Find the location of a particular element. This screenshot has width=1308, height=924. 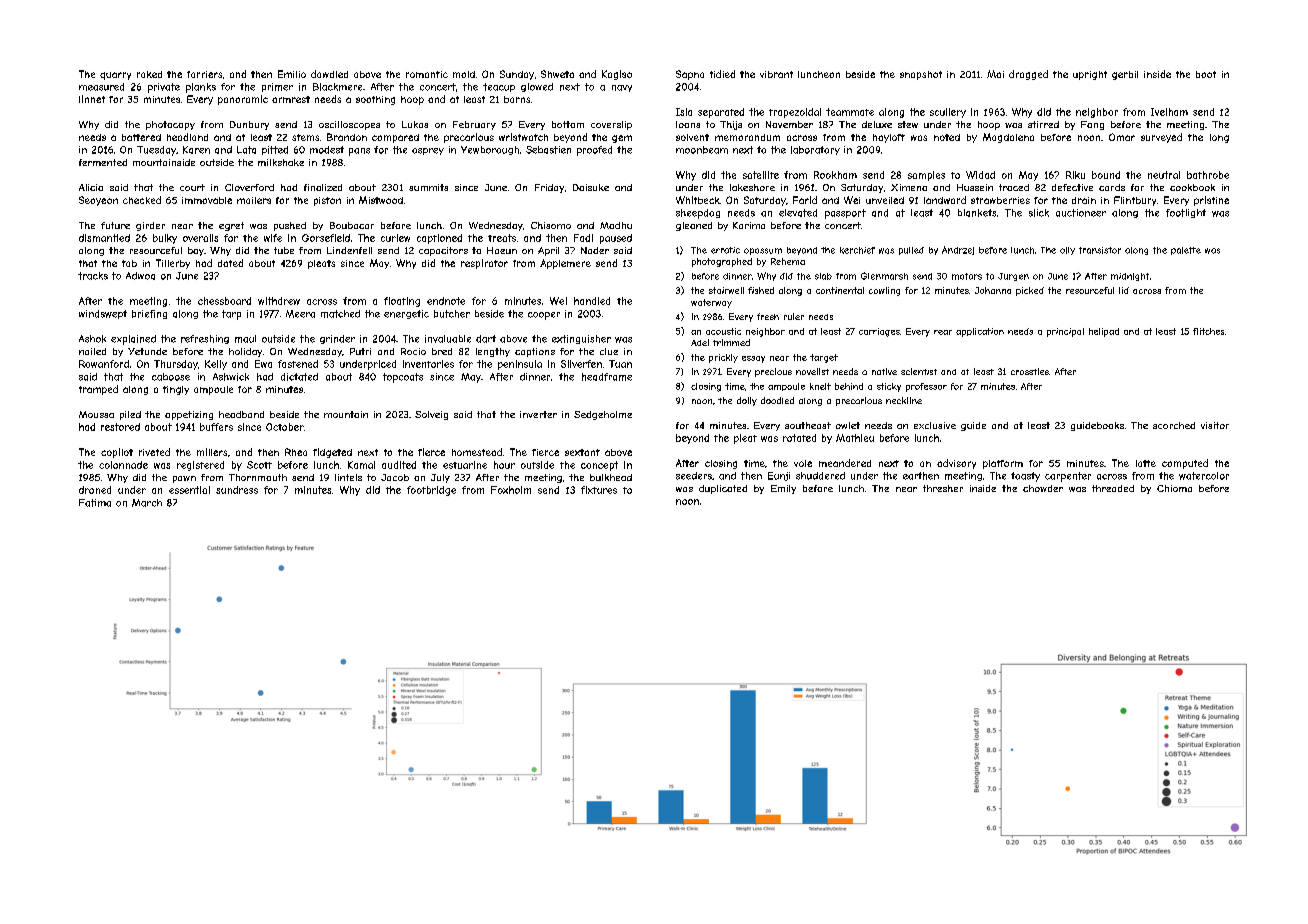

dragged is located at coordinates (1028, 75).
